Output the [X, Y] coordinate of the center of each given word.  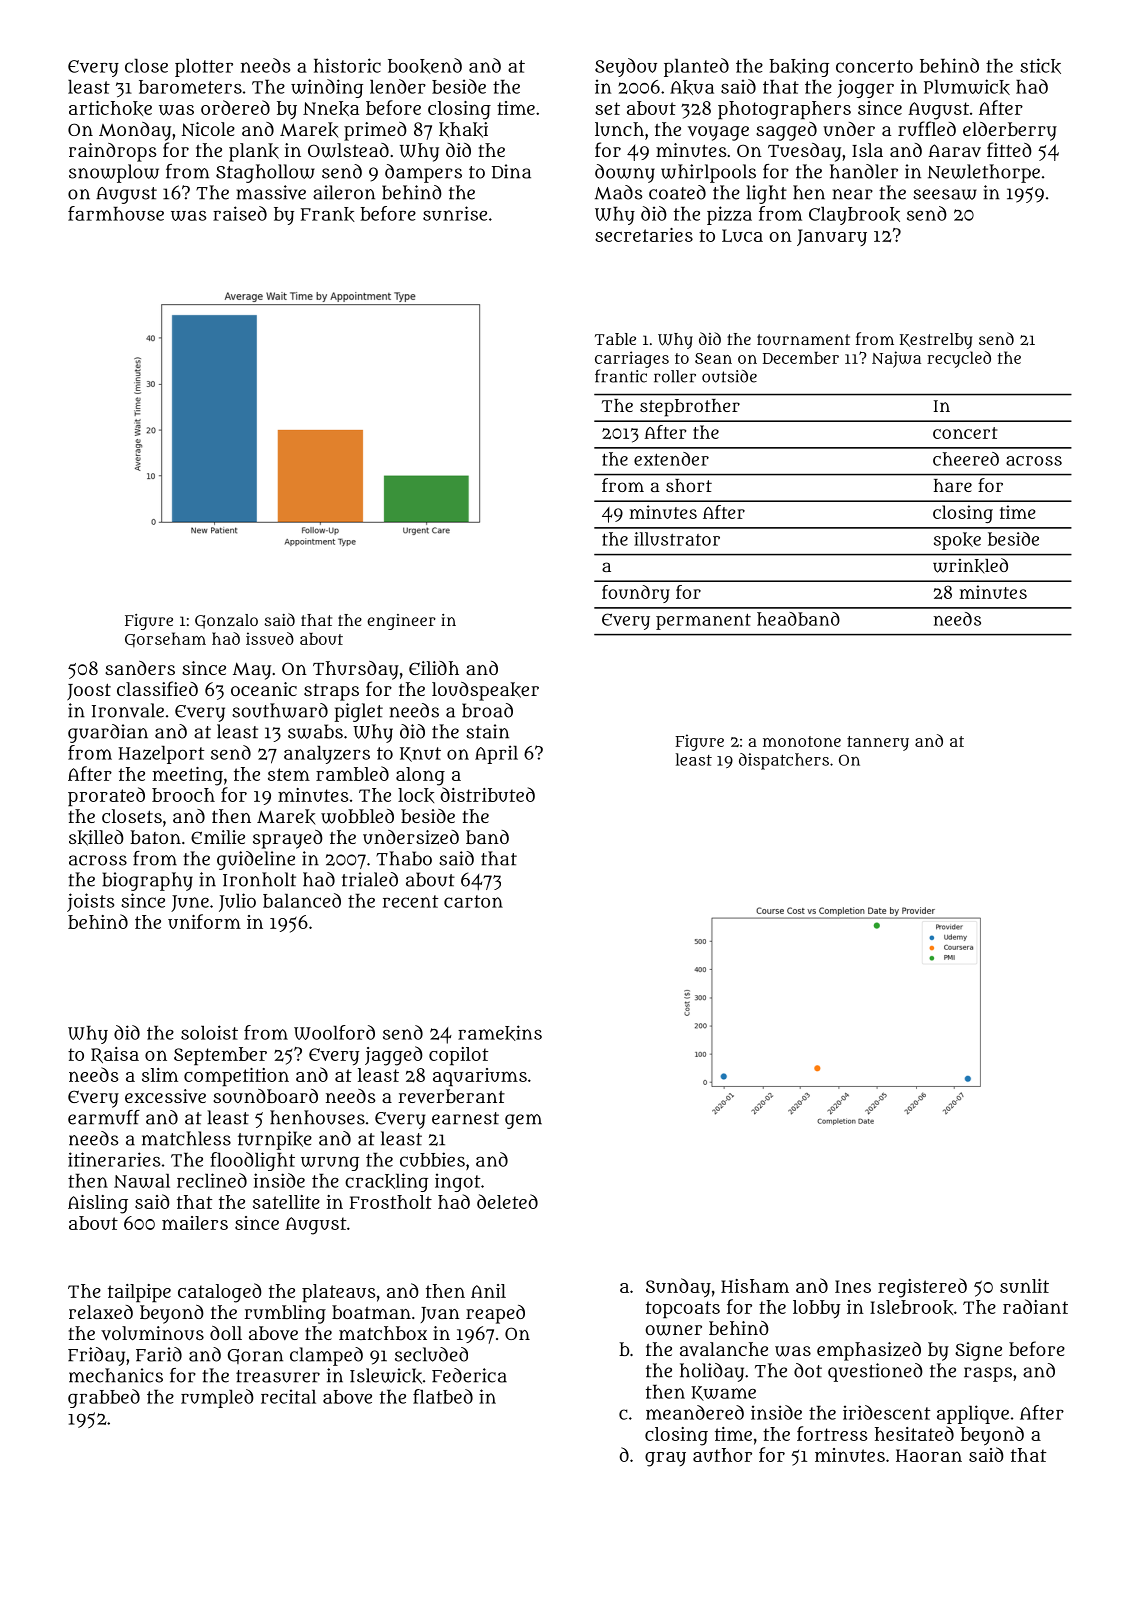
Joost [89, 692]
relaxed [101, 1312]
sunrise [455, 213]
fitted [1009, 149]
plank [254, 152]
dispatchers [784, 761]
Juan [440, 1315]
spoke [957, 541]
